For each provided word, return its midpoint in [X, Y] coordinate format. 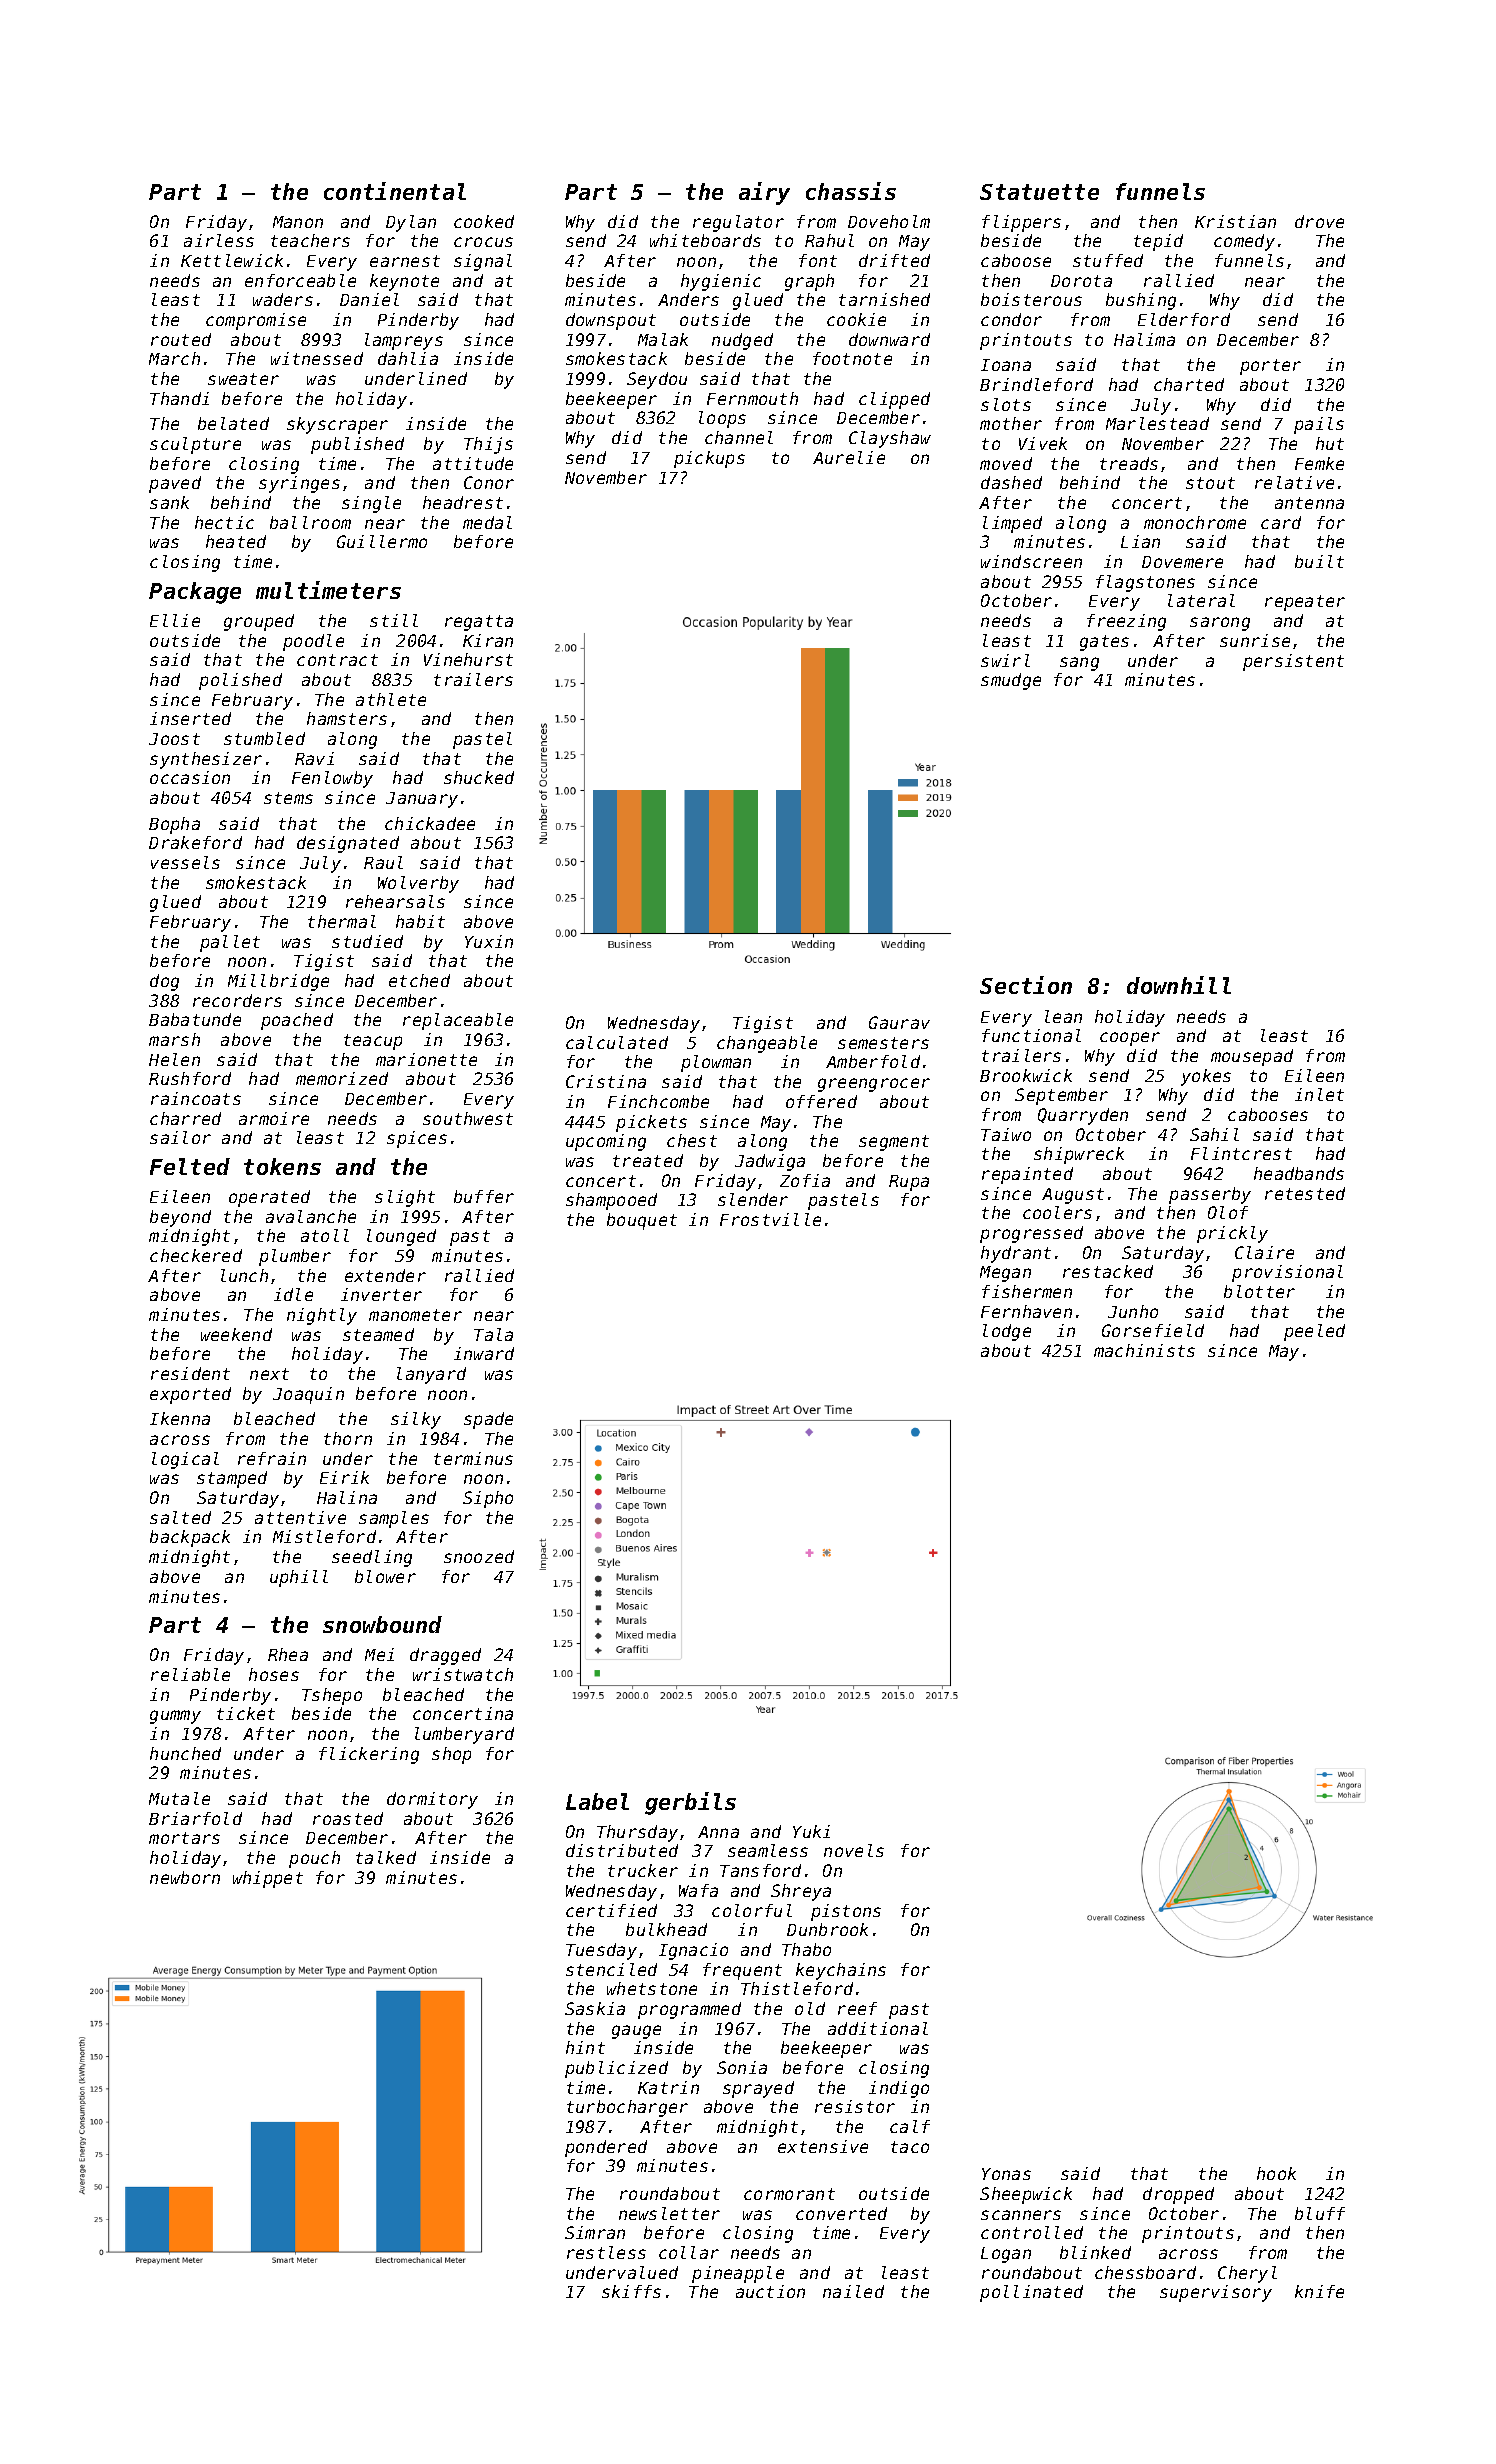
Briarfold [195, 1818]
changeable [767, 1044]
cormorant [789, 2194]
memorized [342, 1078]
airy [764, 193]
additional [878, 2028]
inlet [1319, 1094]
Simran [595, 2232]
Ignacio [693, 1951]
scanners [1021, 2215]
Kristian [1235, 221]
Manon [298, 222]
